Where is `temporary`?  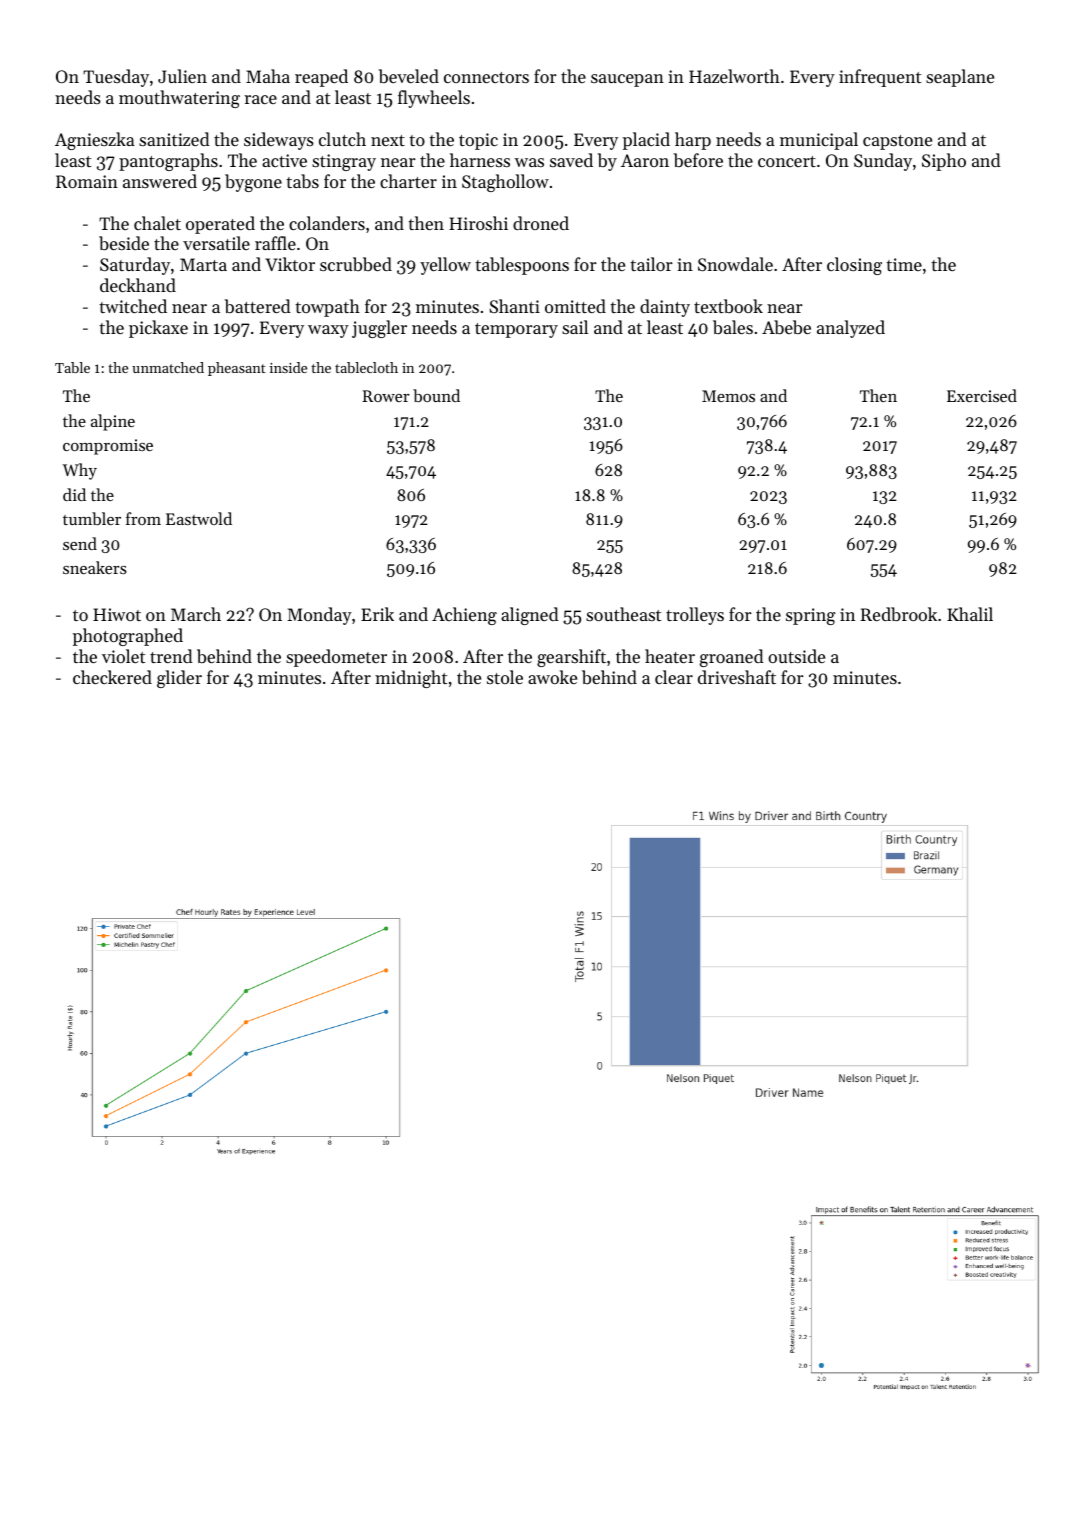
temporary is located at coordinates (516, 330).
